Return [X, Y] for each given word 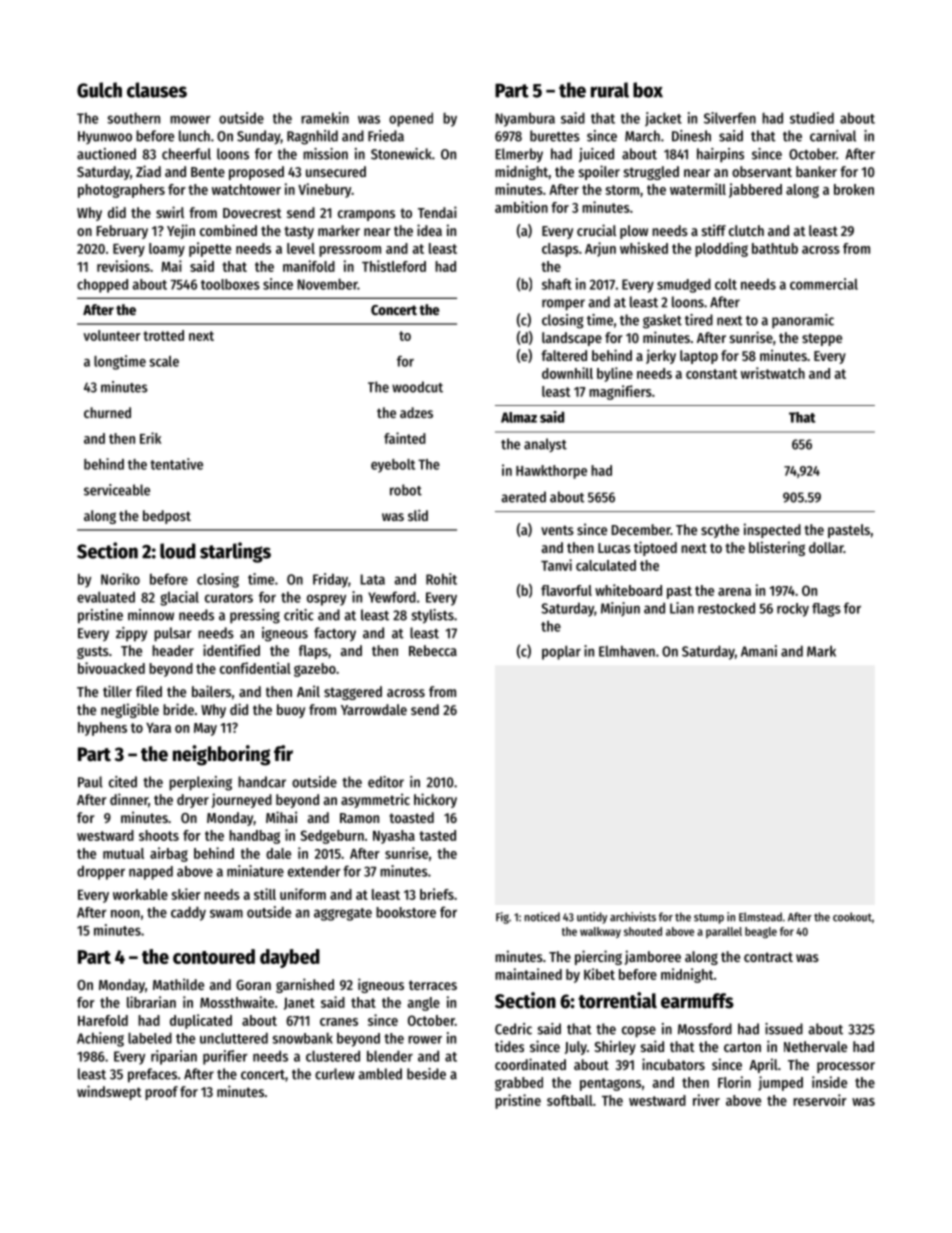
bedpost [167, 517]
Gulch [99, 90]
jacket [663, 119]
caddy [188, 913]
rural [610, 90]
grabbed [519, 1084]
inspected [772, 530]
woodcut [417, 387]
